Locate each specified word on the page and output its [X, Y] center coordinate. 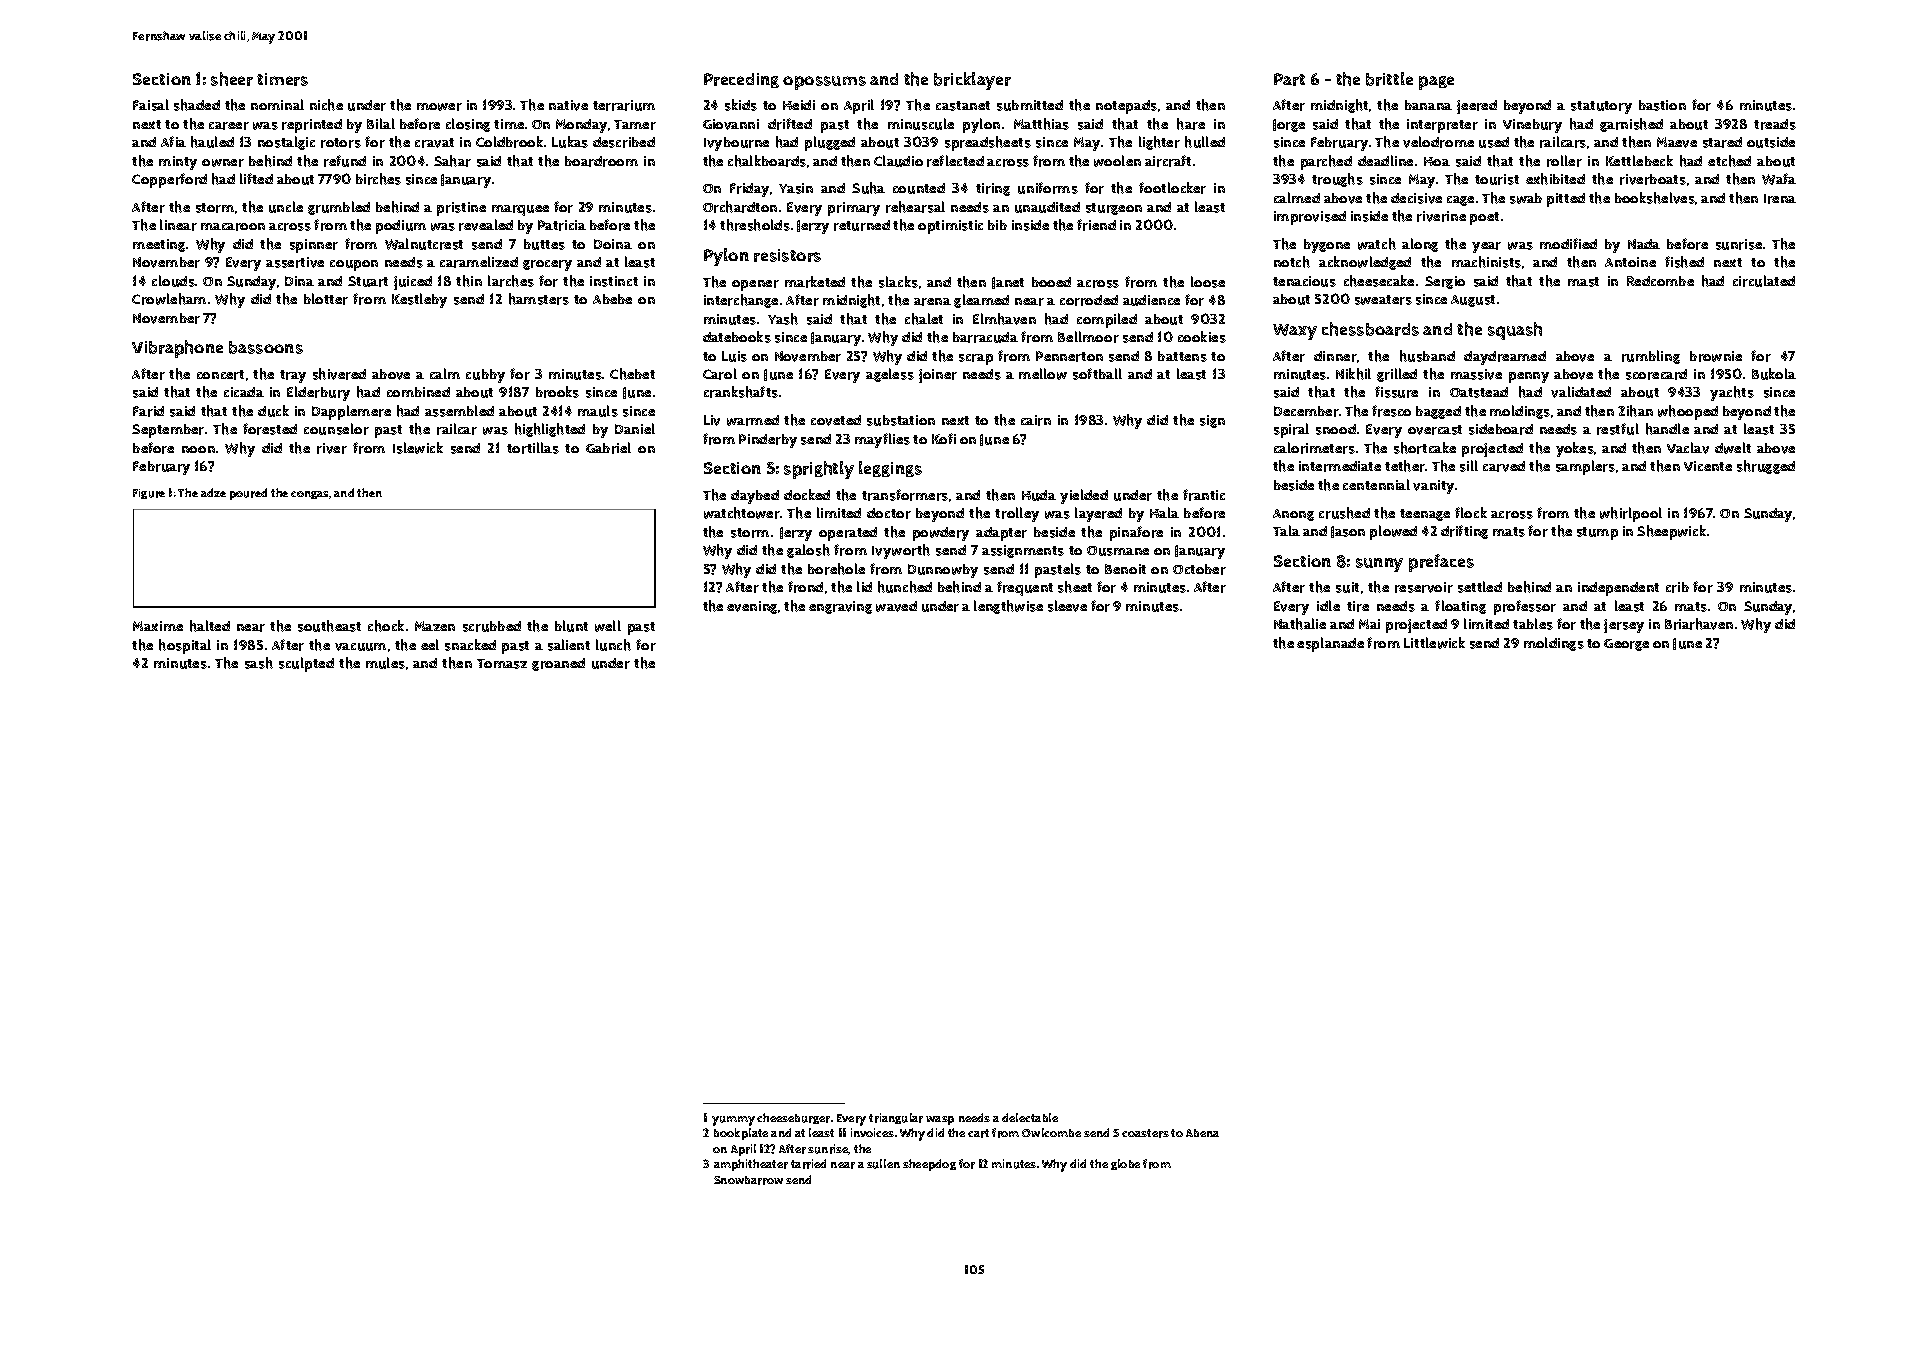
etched [1729, 161]
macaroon [233, 227]
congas [309, 495]
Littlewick [1434, 643]
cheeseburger [793, 1118]
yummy [733, 1121]
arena [932, 302]
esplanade [1330, 644]
